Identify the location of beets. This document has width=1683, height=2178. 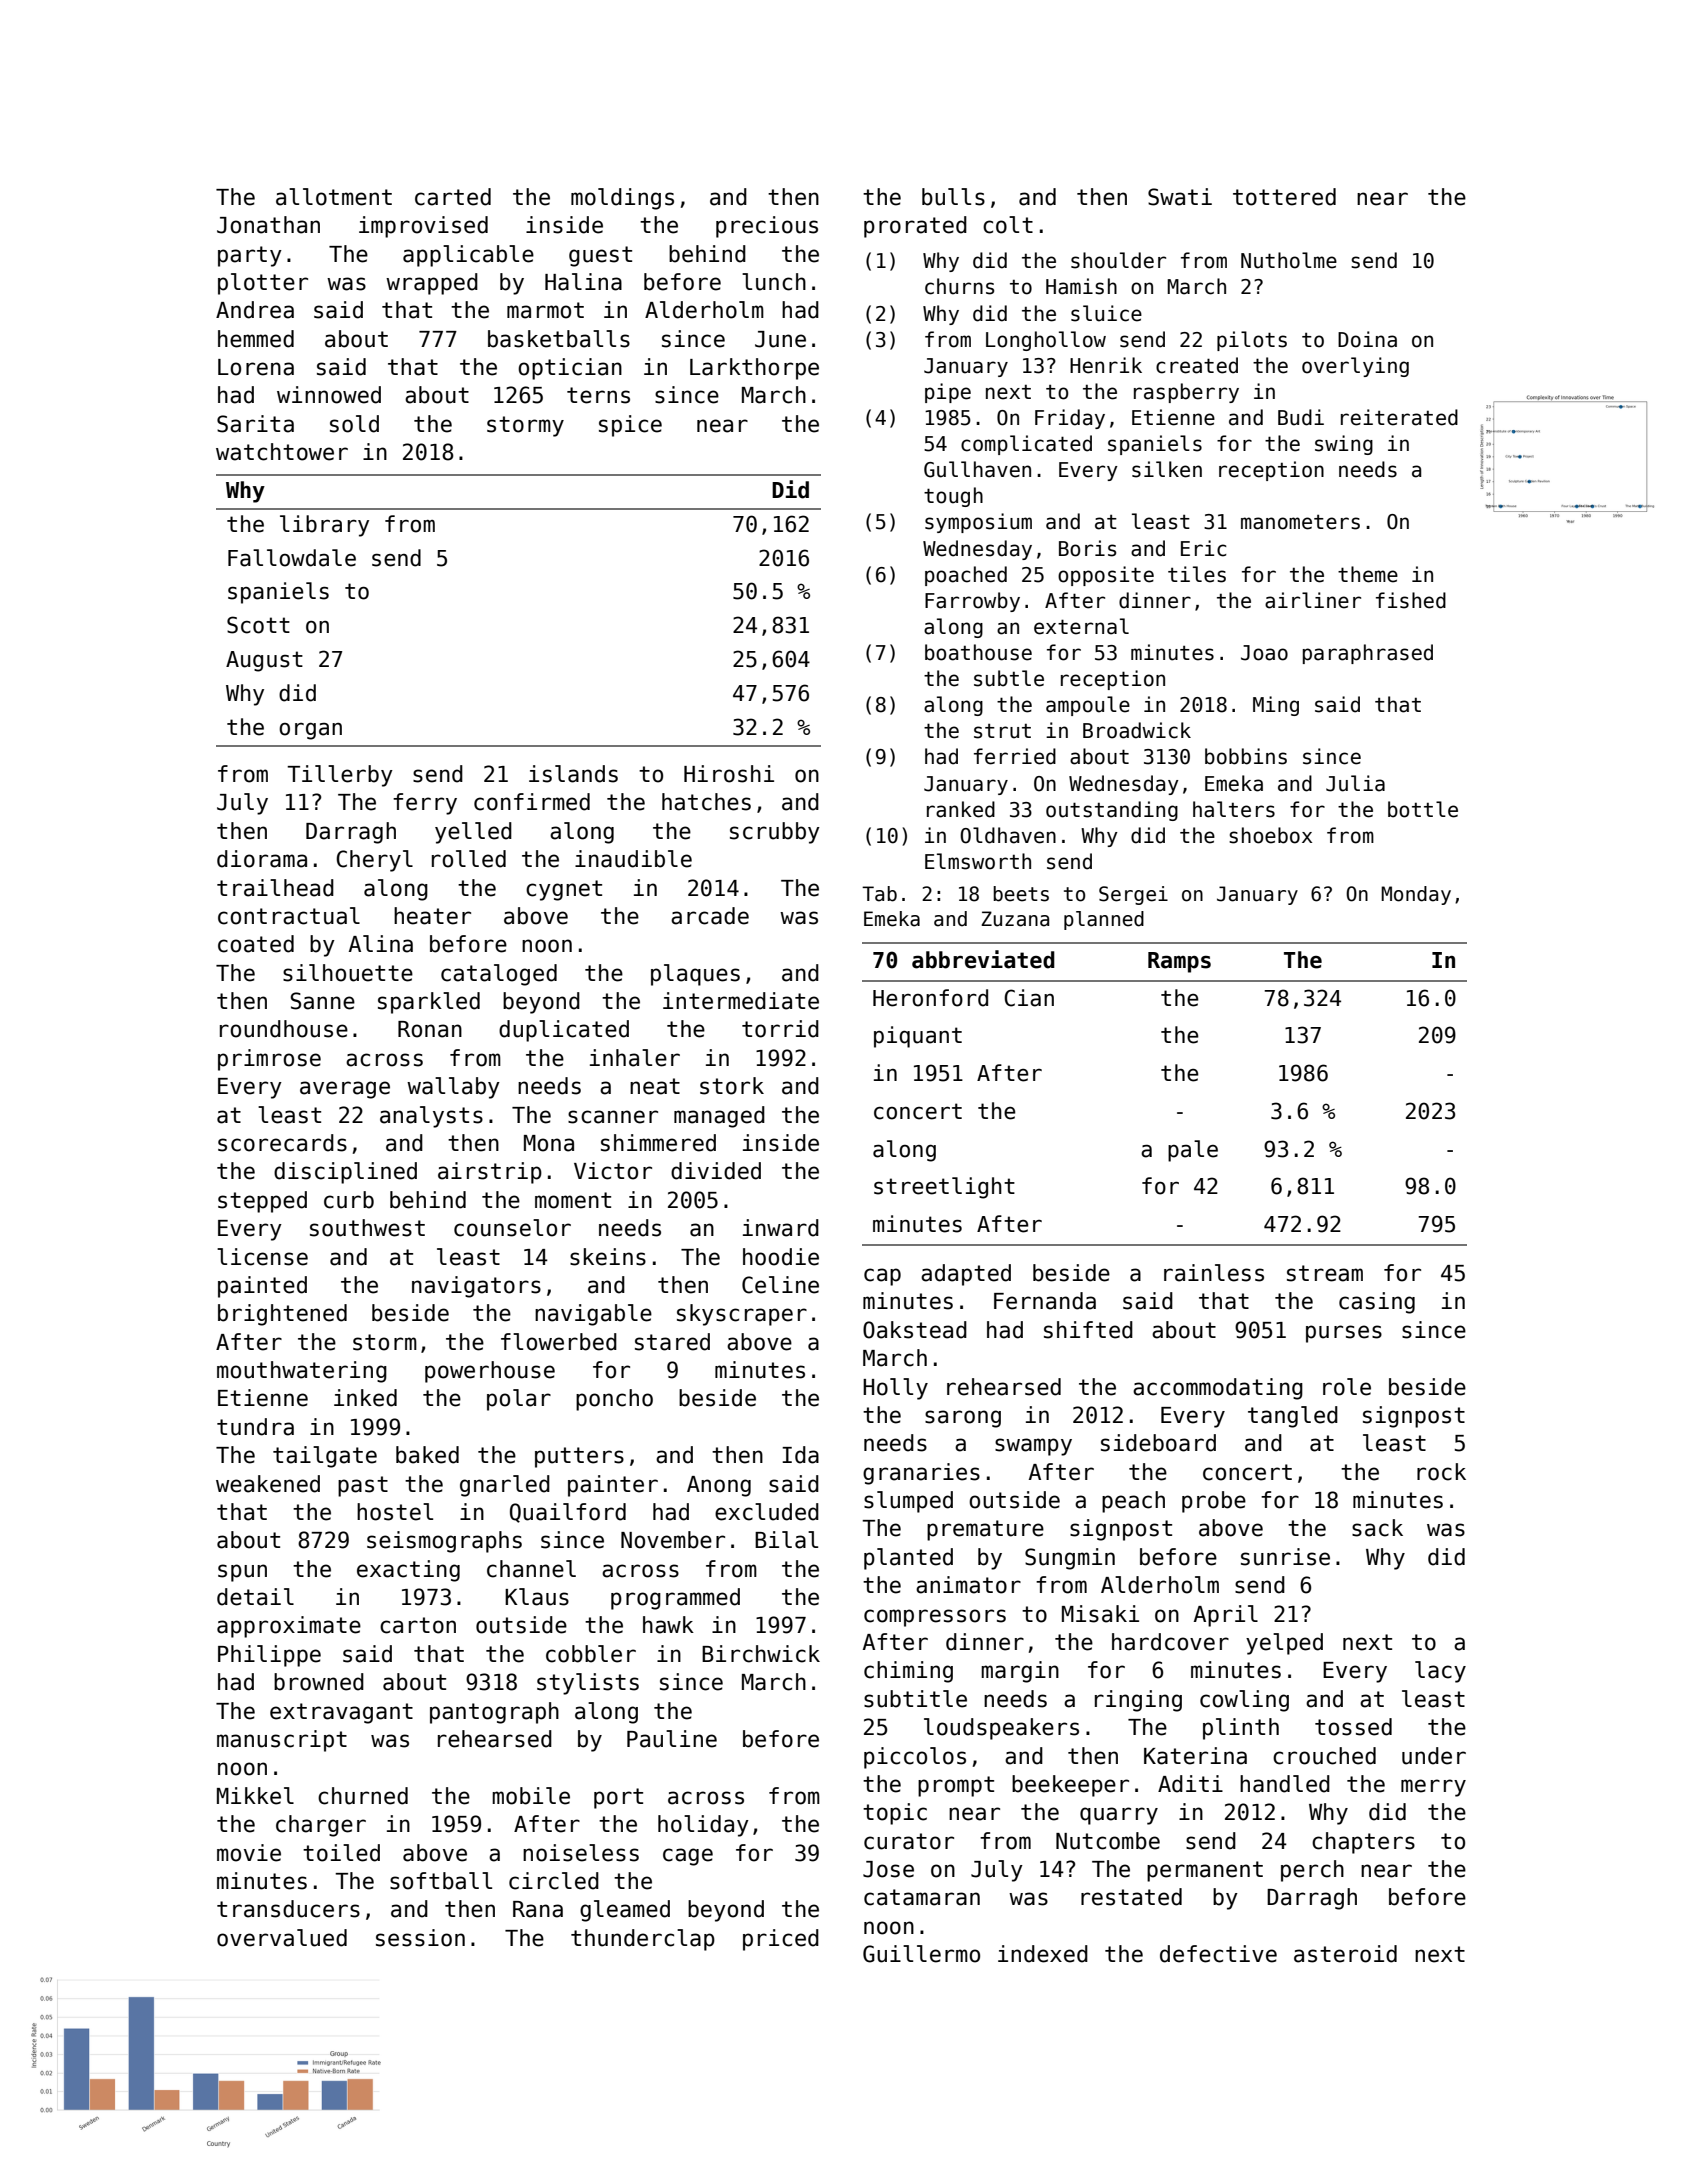
(1021, 894).
